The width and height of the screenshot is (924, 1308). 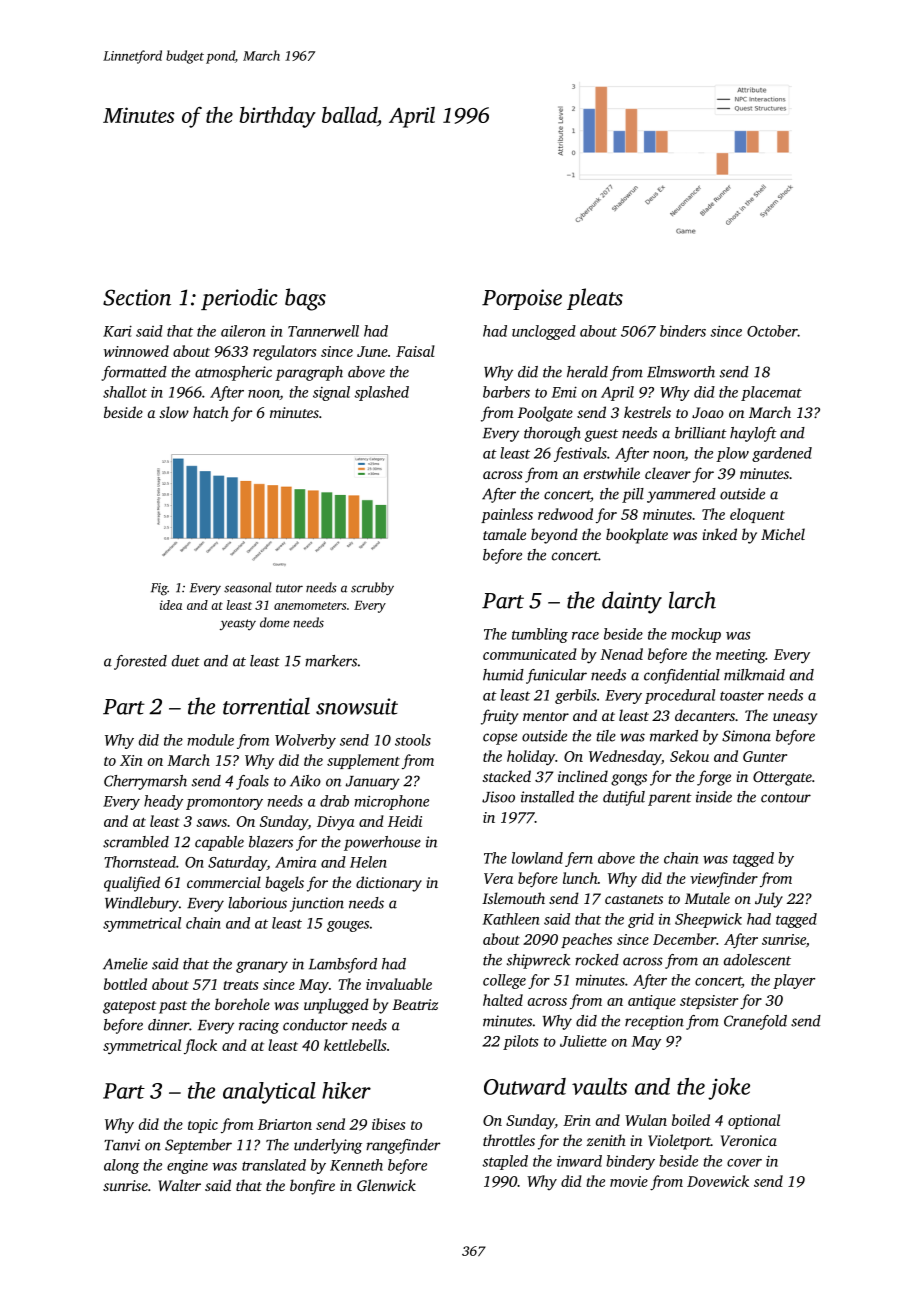 What do you see at coordinates (136, 351) in the screenshot?
I see `winnowed` at bounding box center [136, 351].
